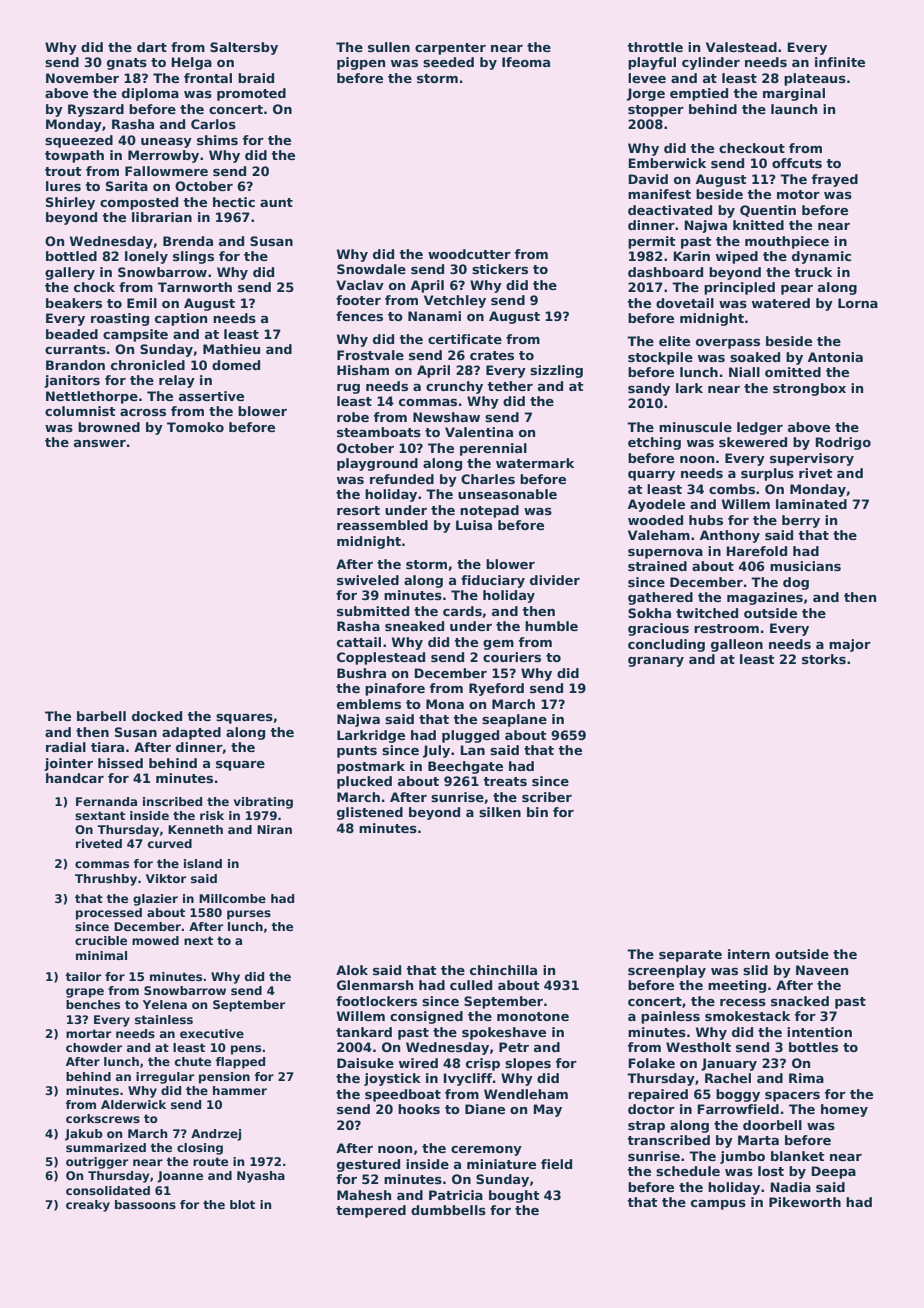  Describe the element at coordinates (547, 797) in the document. I see `scriber` at that location.
